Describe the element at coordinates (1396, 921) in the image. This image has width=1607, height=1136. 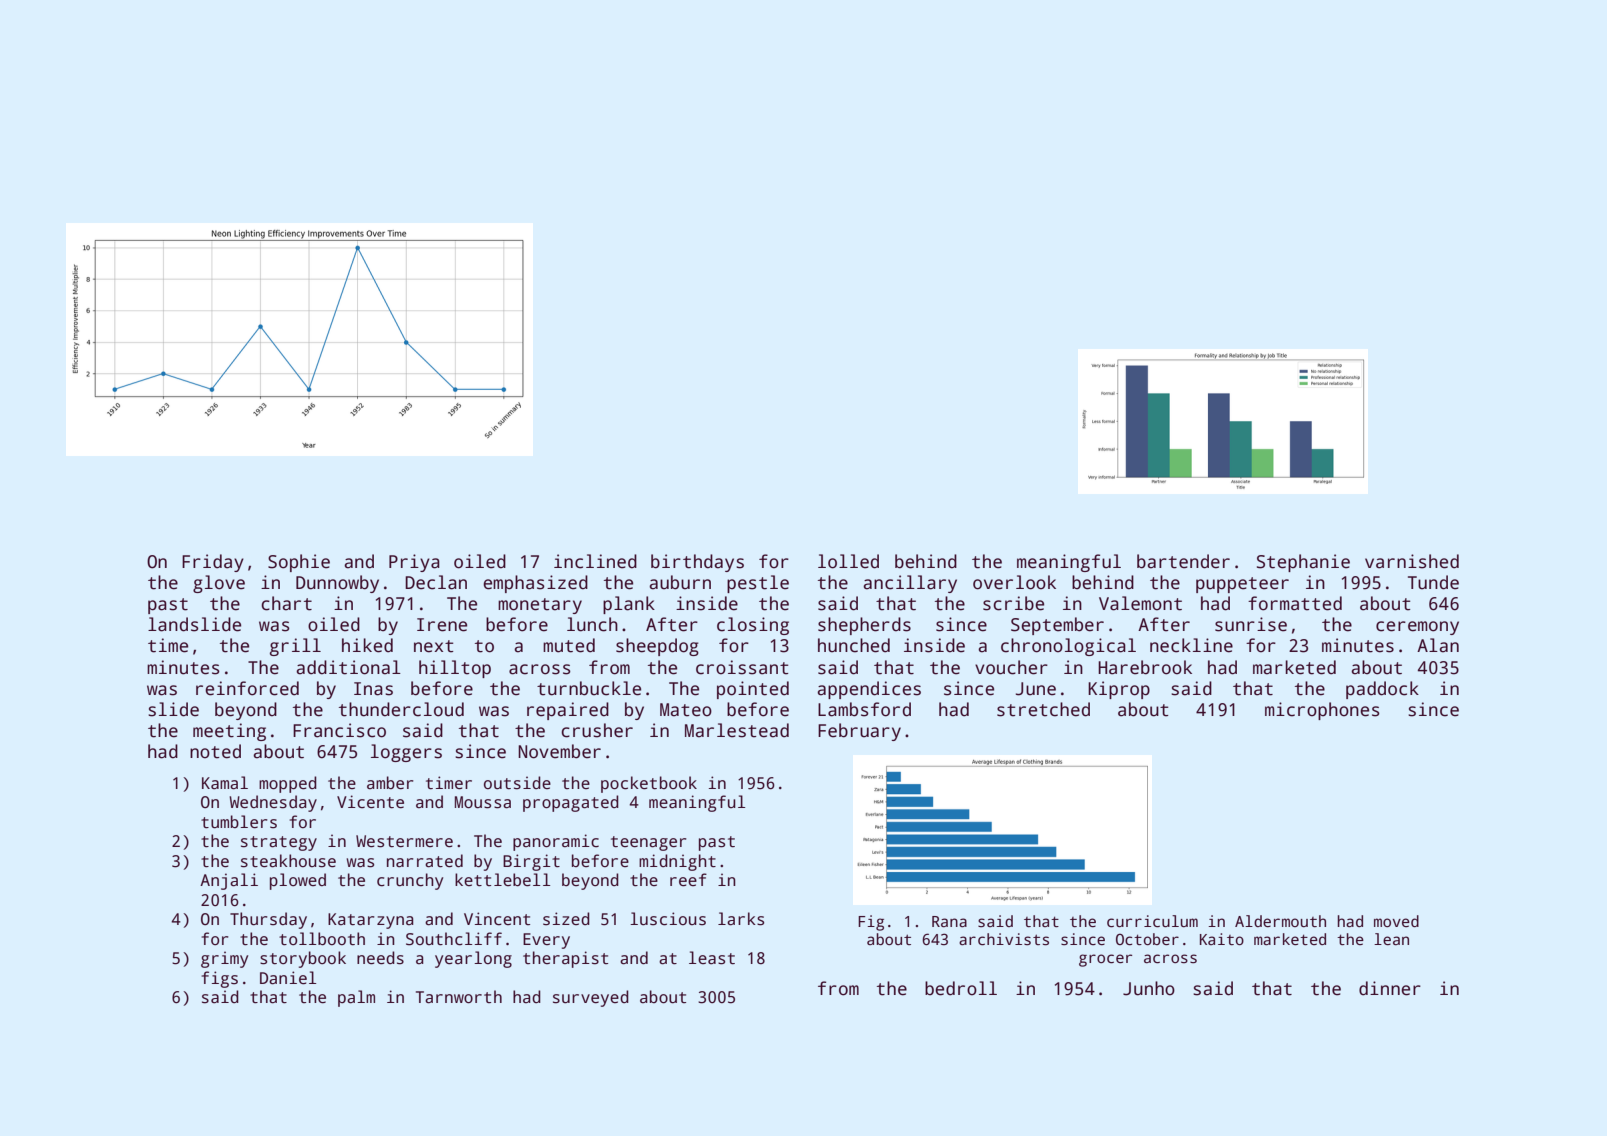
I see `moved` at that location.
